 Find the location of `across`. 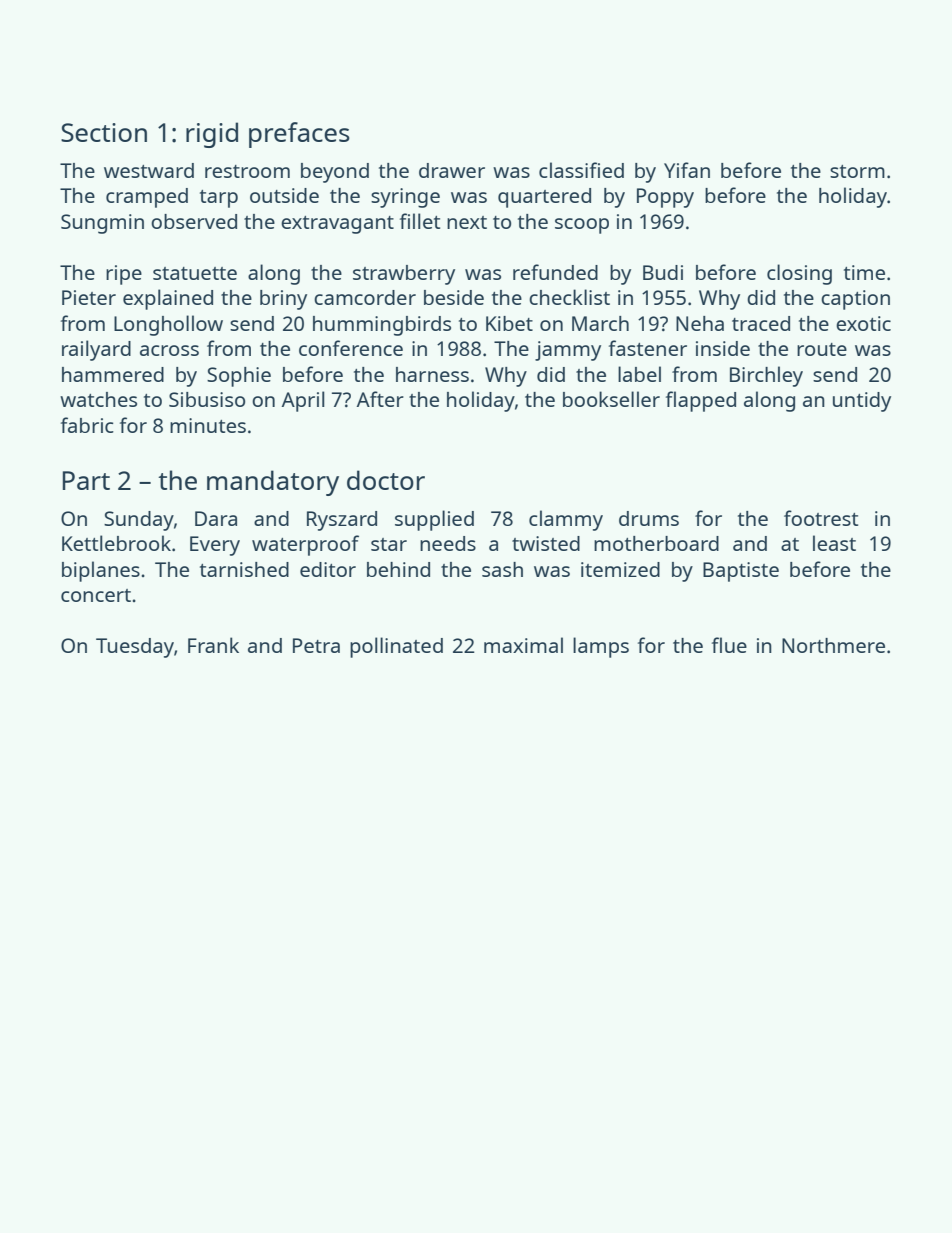

across is located at coordinates (169, 350).
